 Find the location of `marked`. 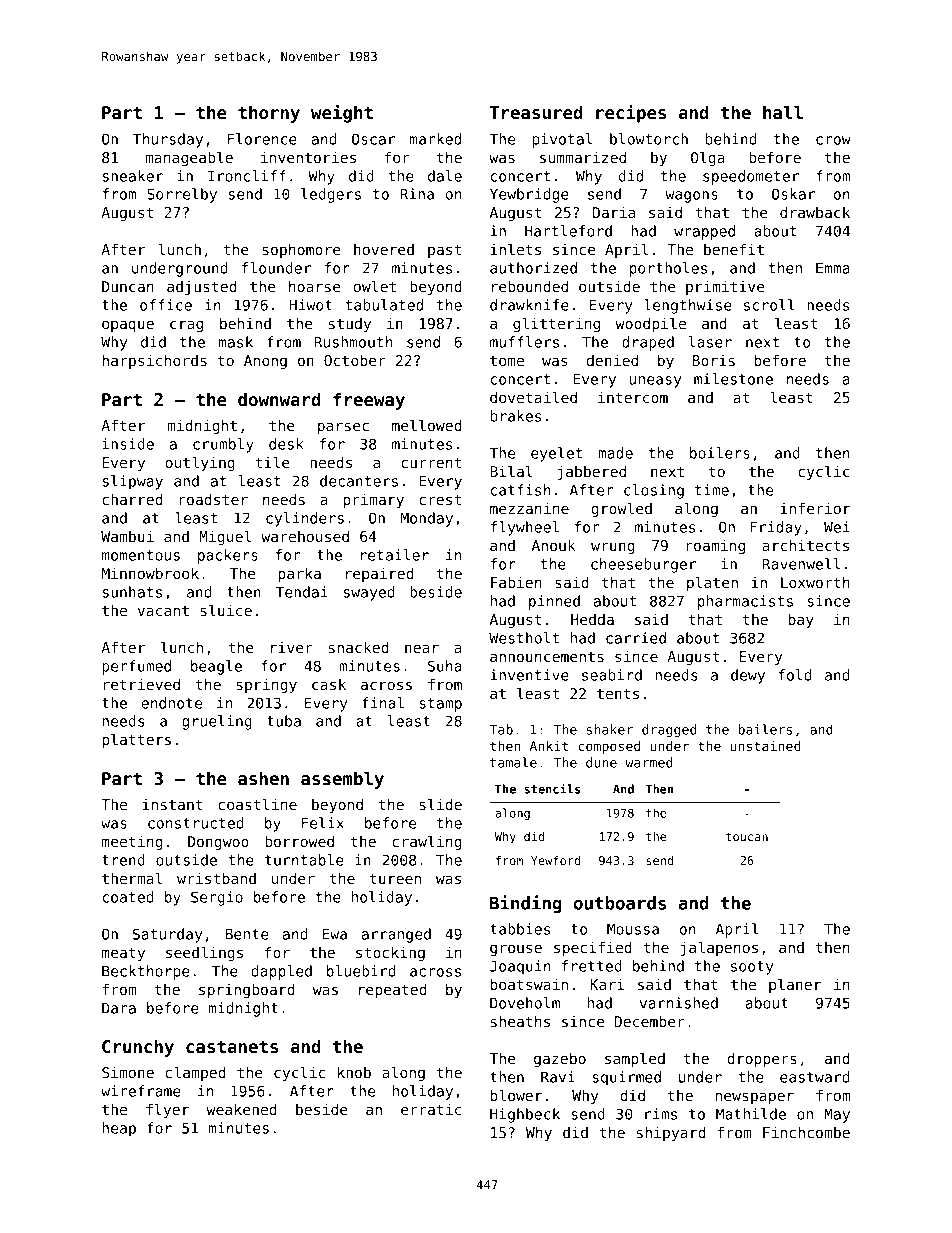

marked is located at coordinates (435, 139).
